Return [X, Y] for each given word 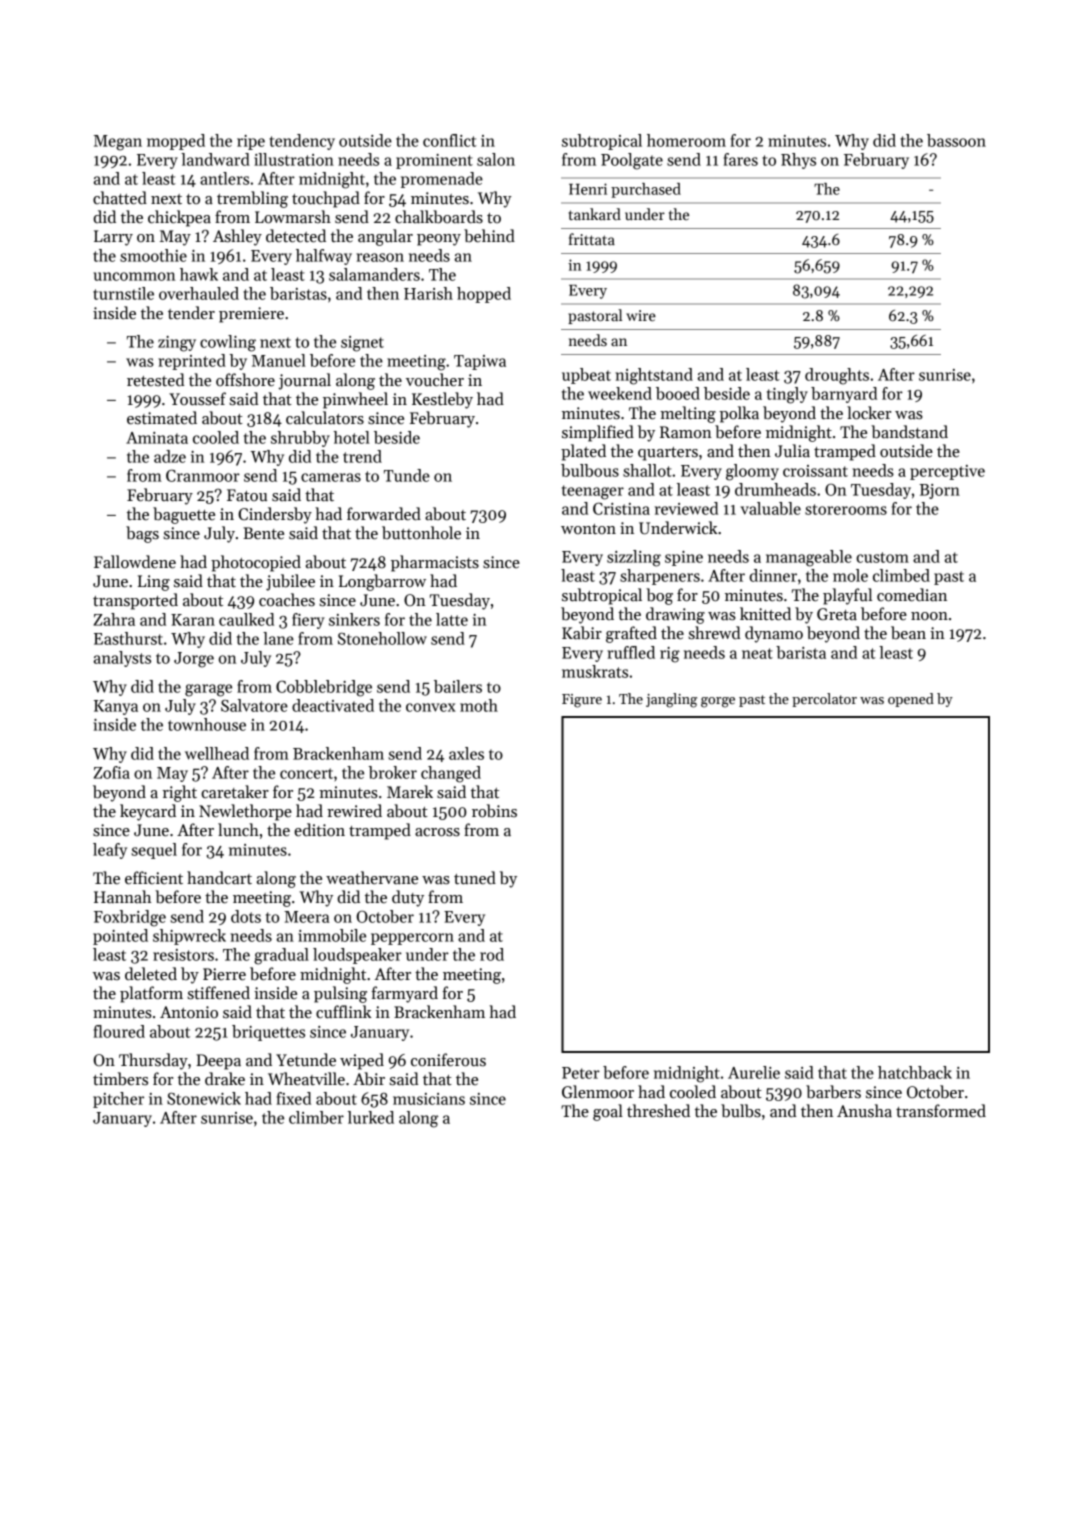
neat [757, 653]
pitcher [118, 1100]
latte [452, 619]
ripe [251, 142]
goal [608, 1112]
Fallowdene [135, 562]
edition [319, 830]
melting [688, 414]
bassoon [956, 140]
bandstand [909, 432]
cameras [331, 477]
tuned [475, 877]
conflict [450, 140]
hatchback [915, 1072]
